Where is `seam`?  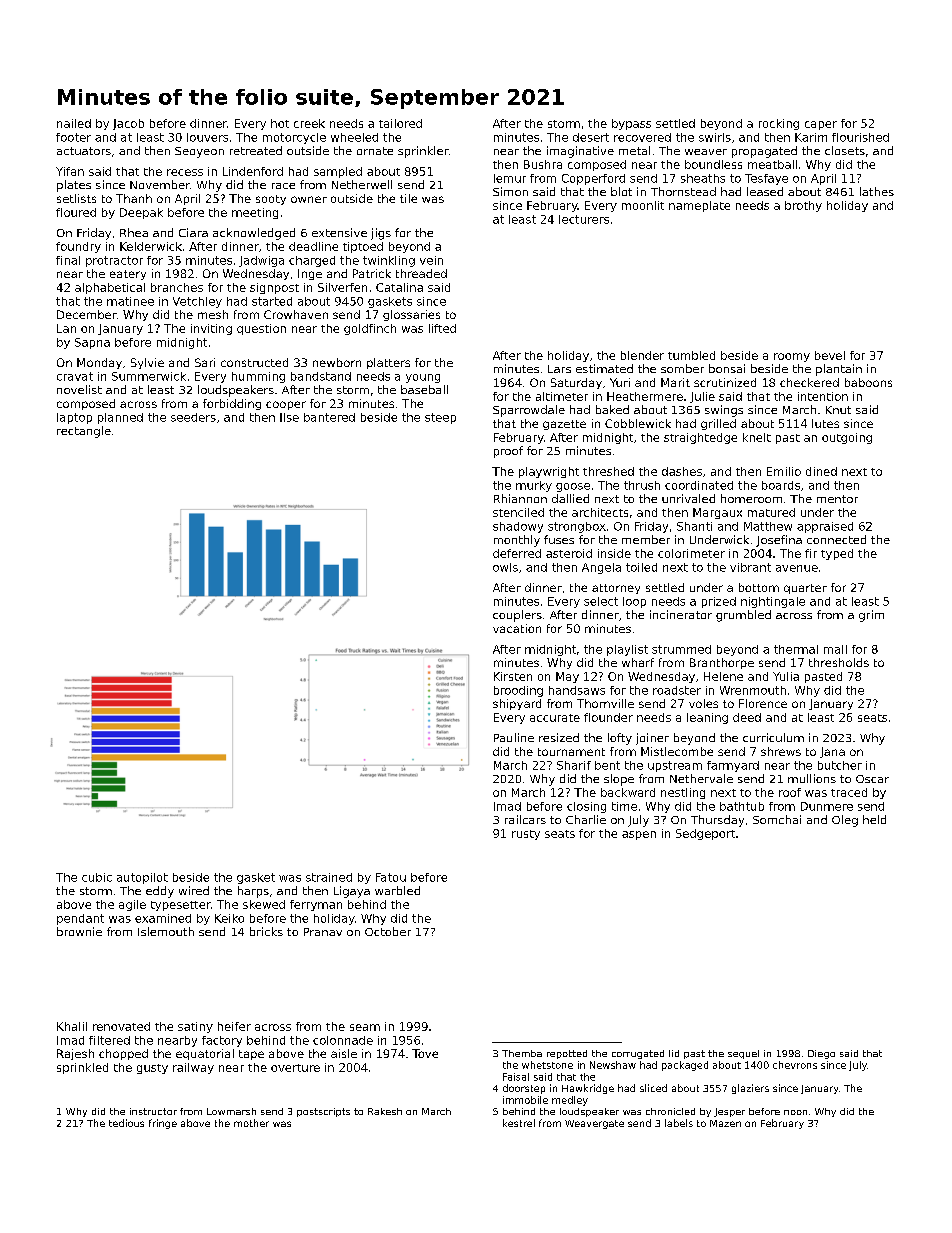
seam is located at coordinates (365, 1027).
